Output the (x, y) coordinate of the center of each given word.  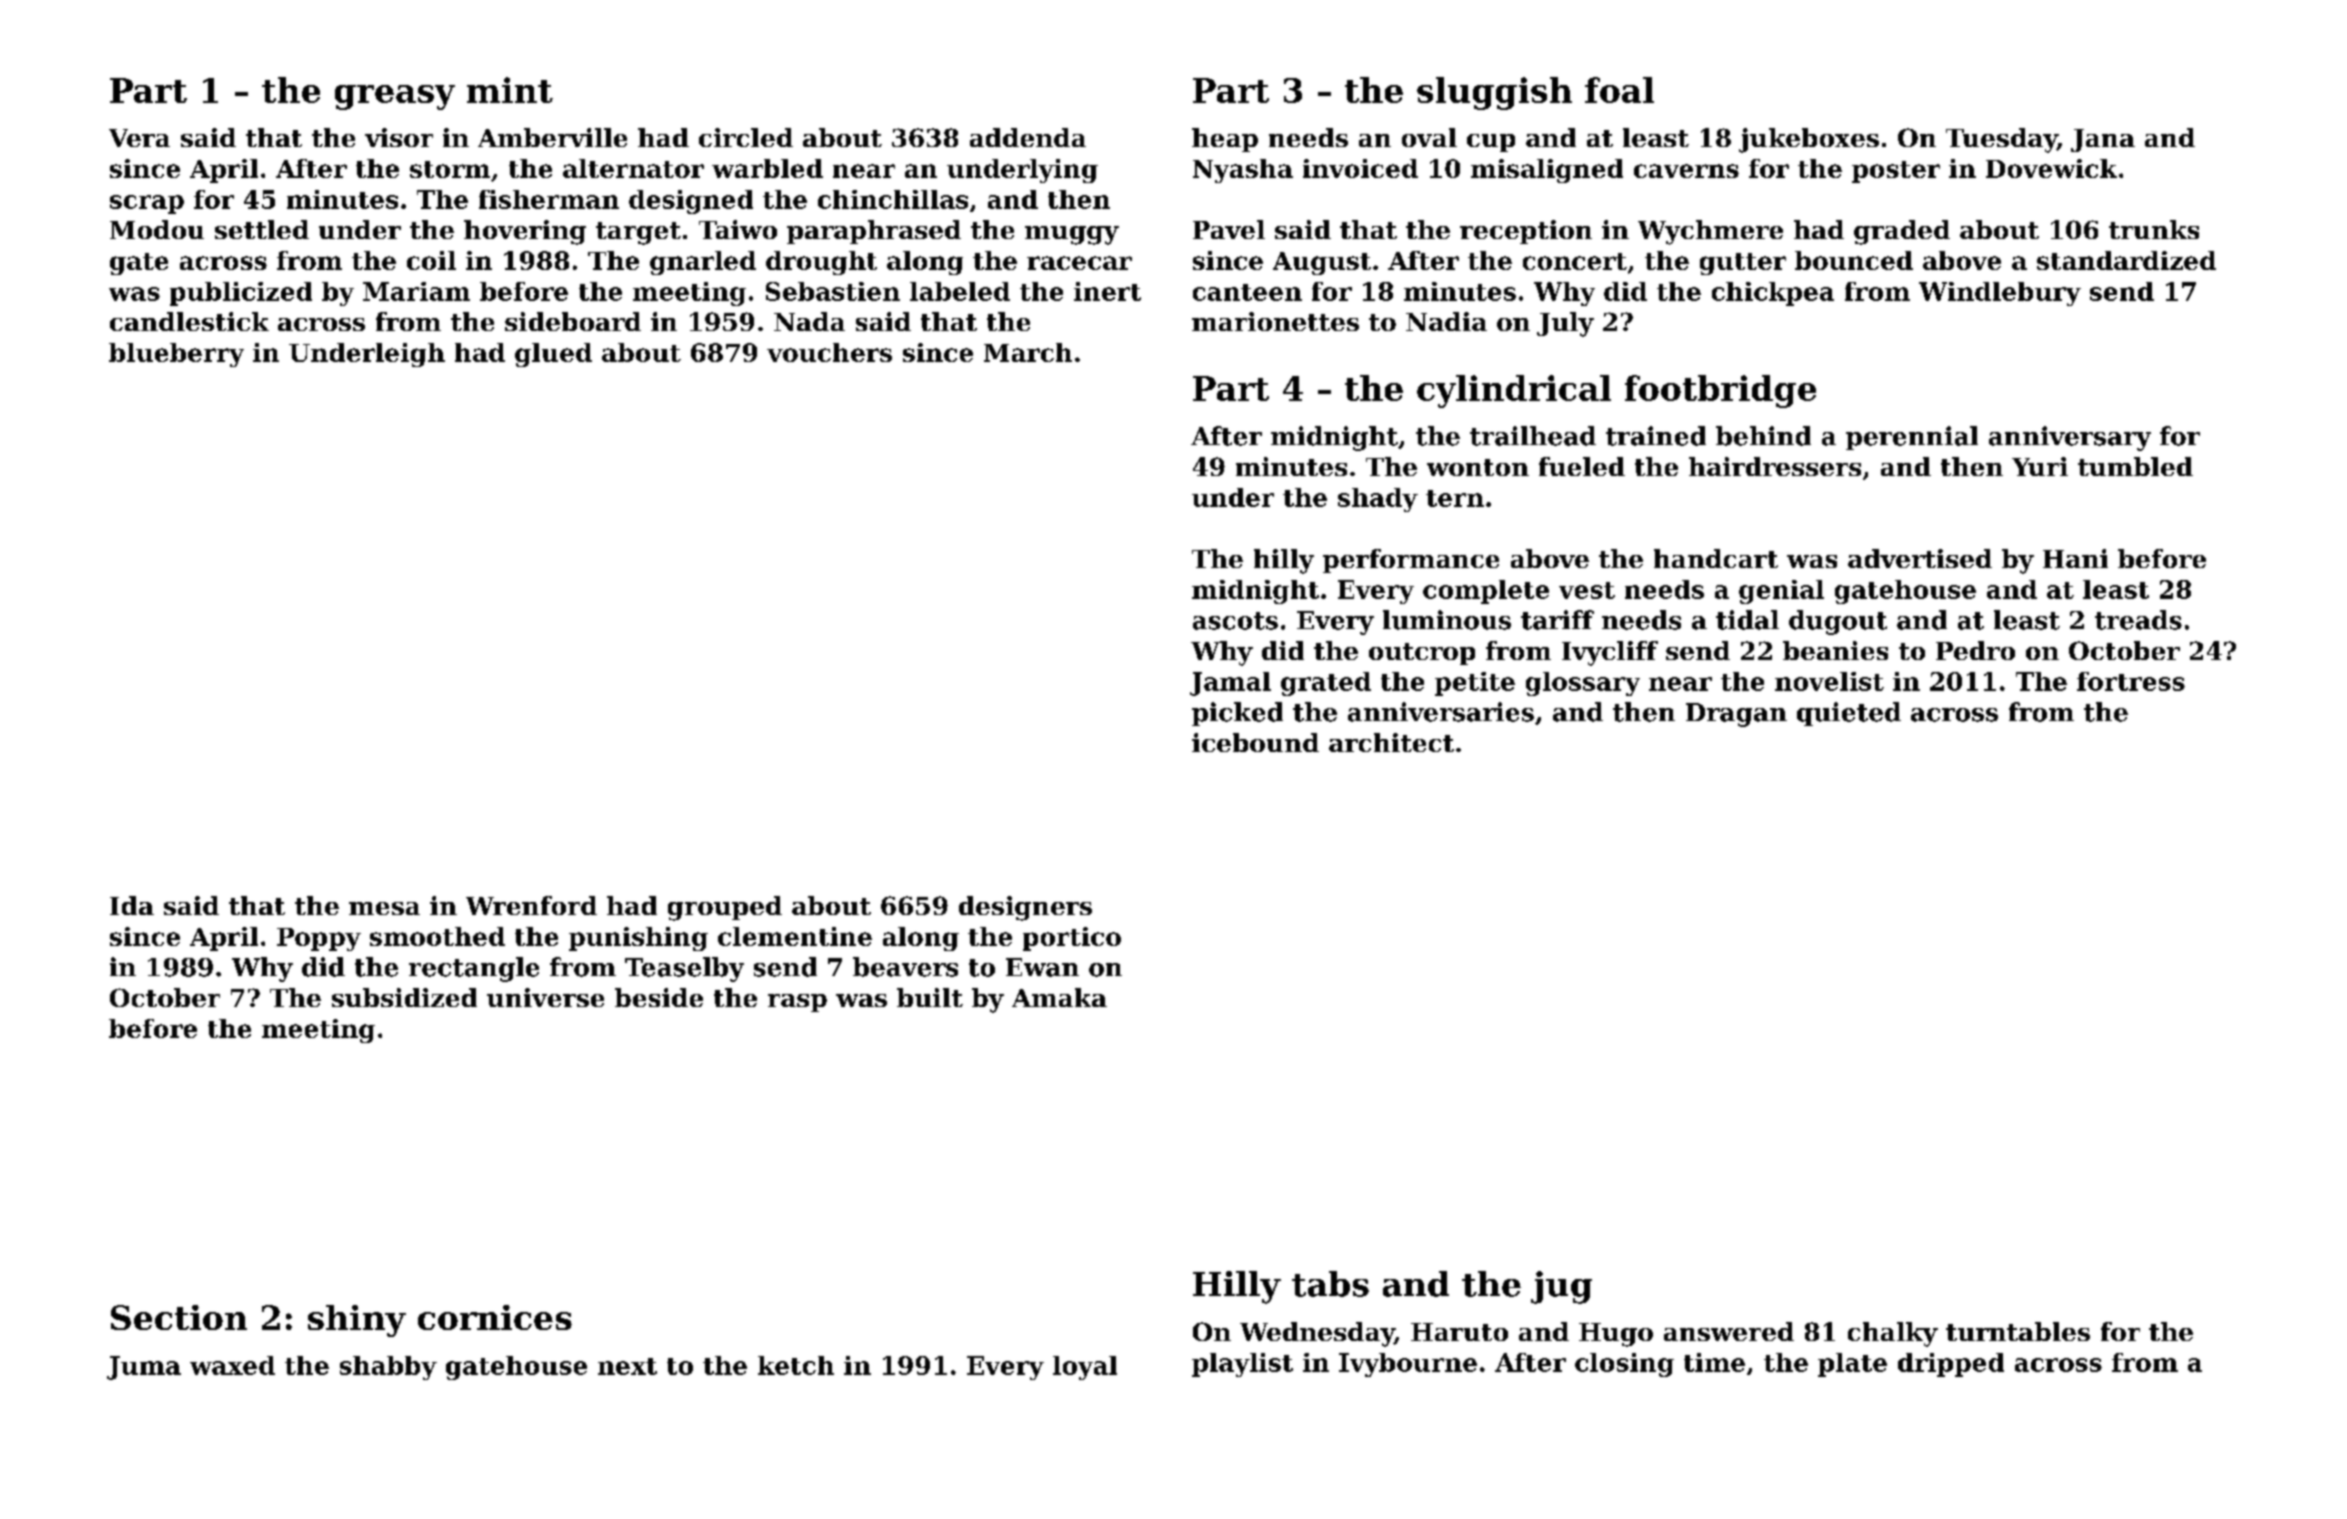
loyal (1085, 1368)
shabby (388, 1368)
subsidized (404, 997)
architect (1391, 742)
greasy (395, 97)
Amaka (1059, 997)
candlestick (189, 321)
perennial (1912, 438)
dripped (1951, 1365)
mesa (384, 908)
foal (1619, 90)
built (930, 997)
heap (1225, 140)
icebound (1255, 742)
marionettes (1275, 321)
